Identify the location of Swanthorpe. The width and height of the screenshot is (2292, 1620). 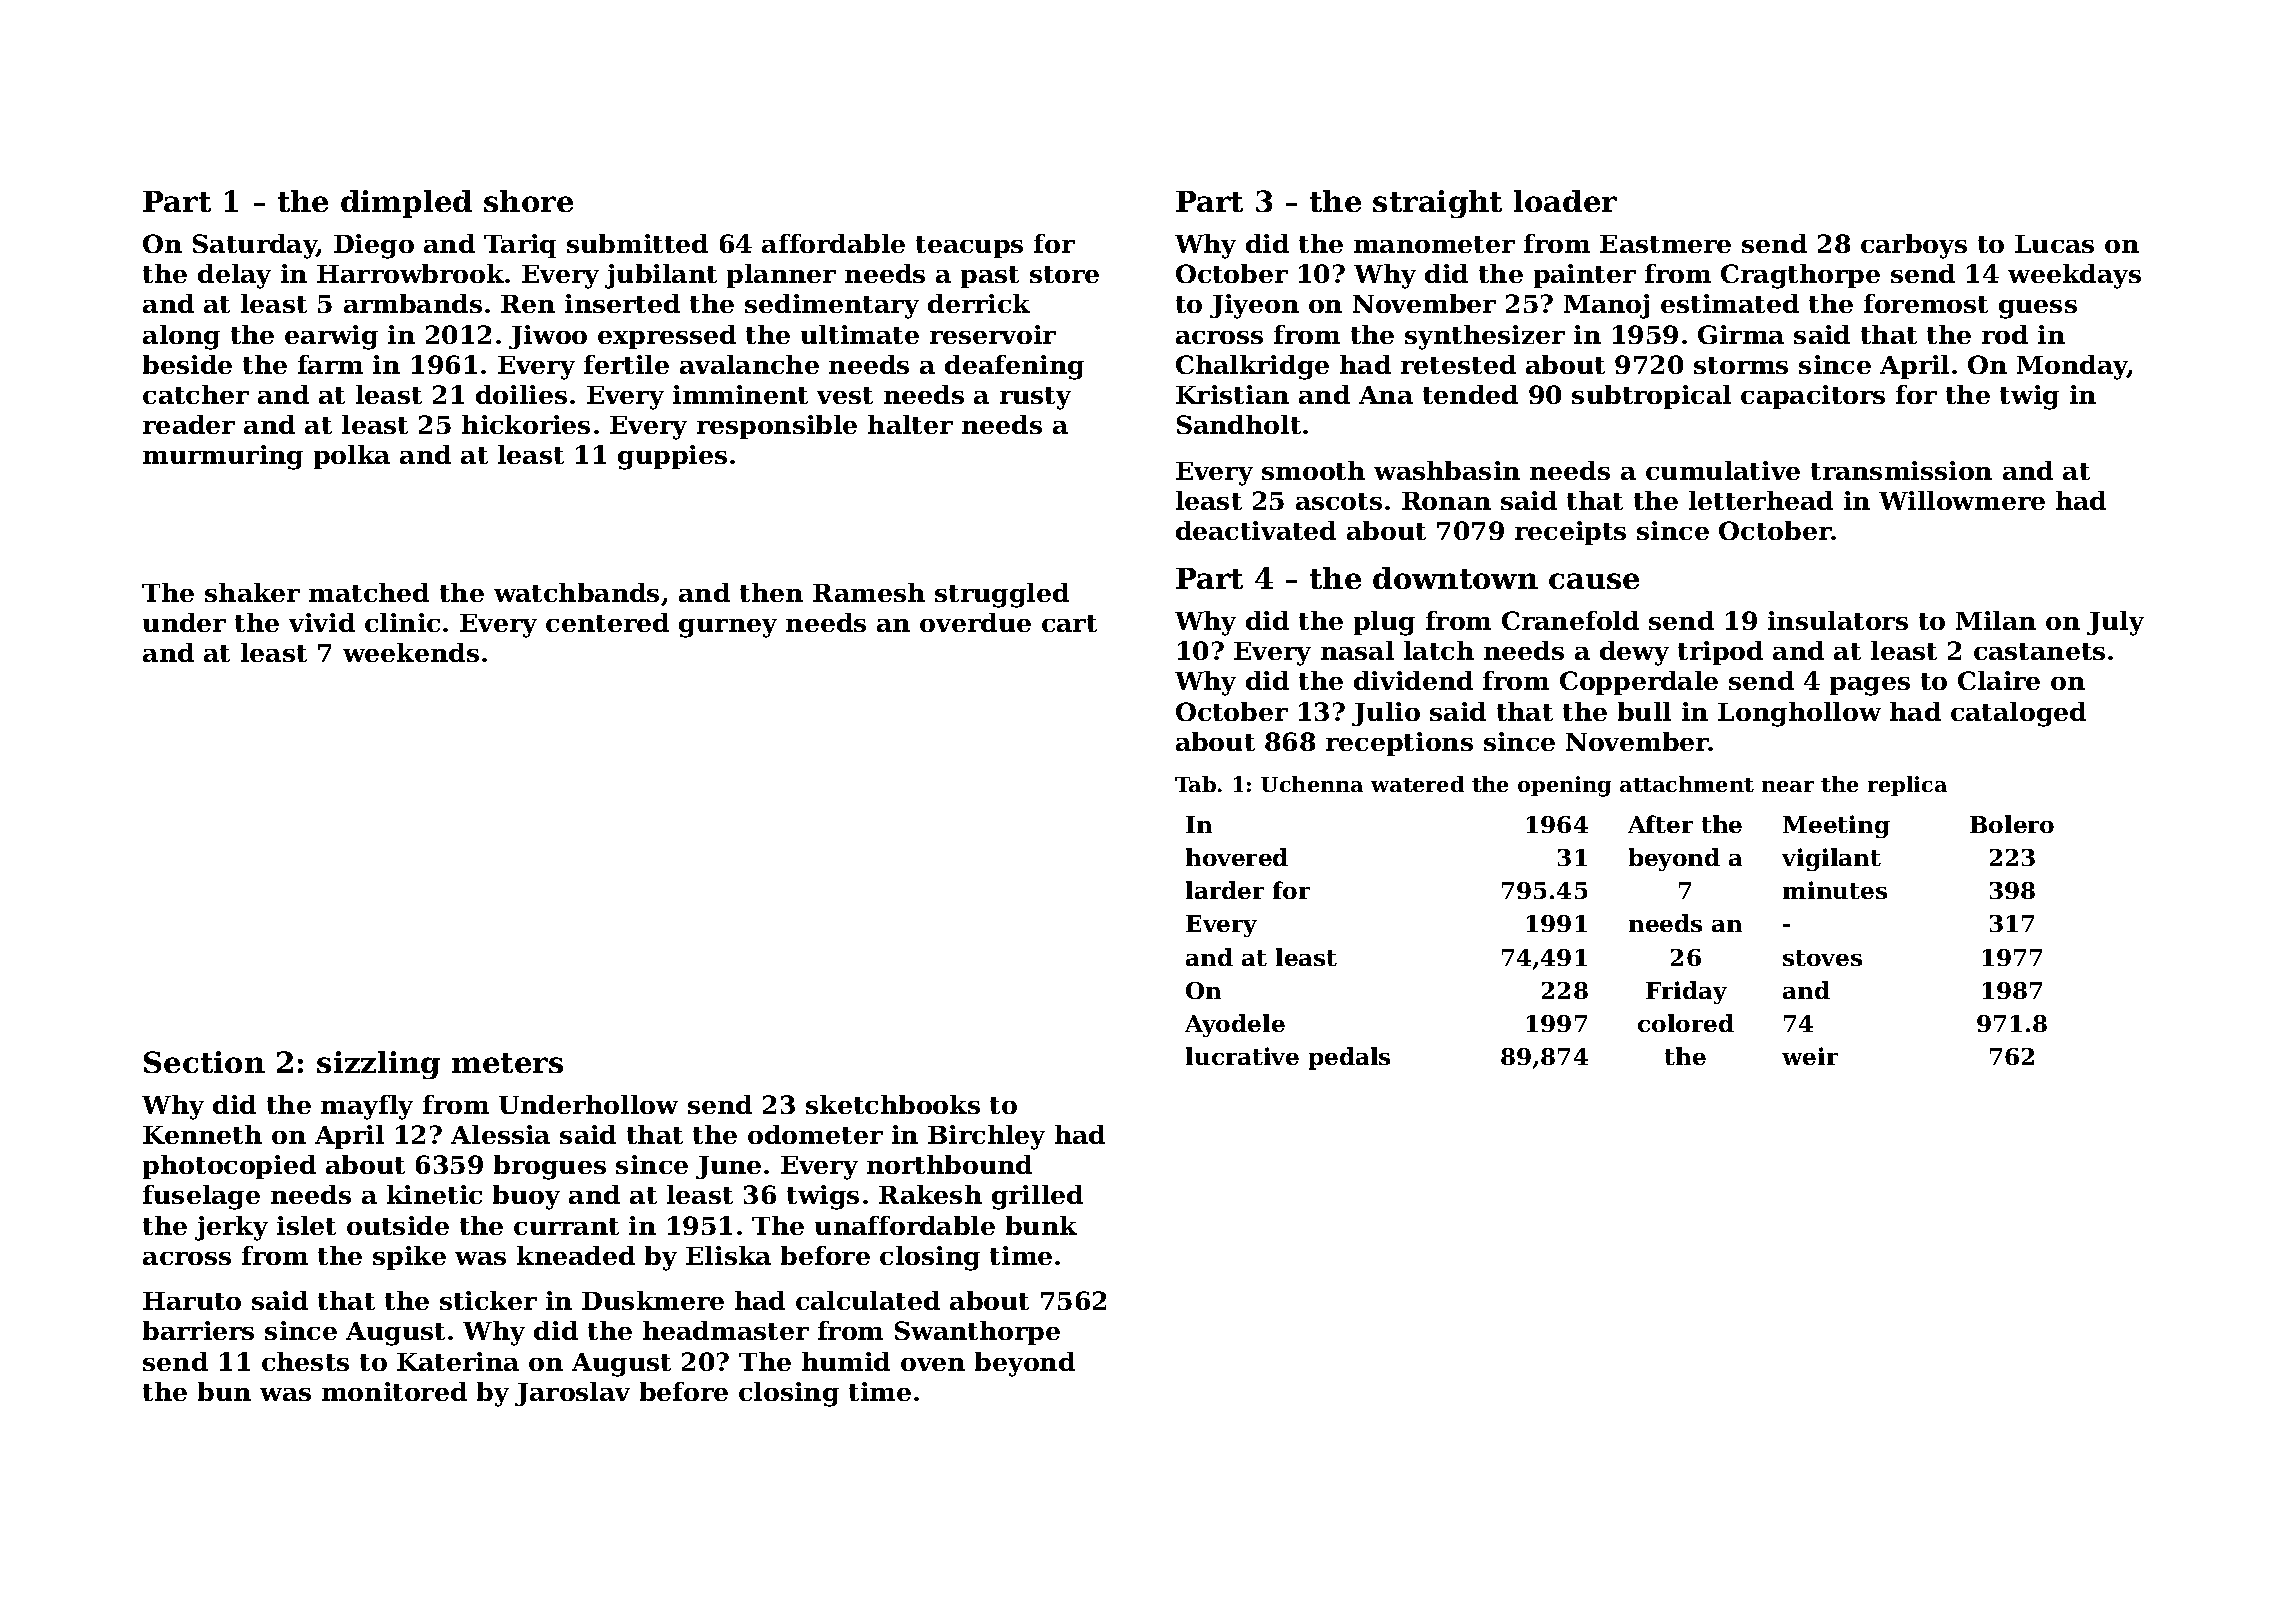
(977, 1333).
